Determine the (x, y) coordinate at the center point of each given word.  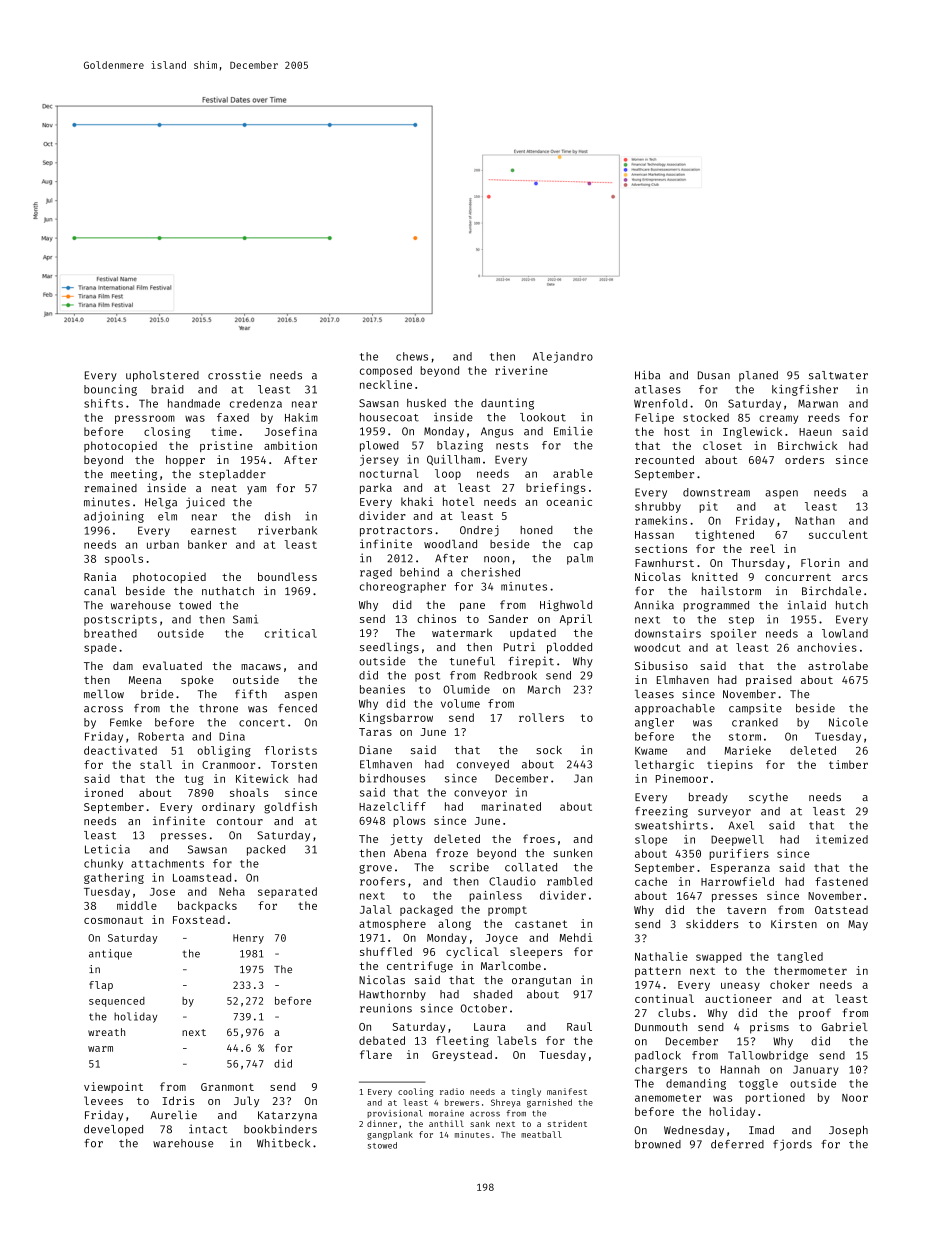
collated (531, 867)
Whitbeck (283, 1143)
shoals (249, 792)
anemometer (668, 1098)
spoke (197, 681)
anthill (446, 1123)
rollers (541, 717)
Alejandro (563, 357)
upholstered (162, 376)
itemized (842, 839)
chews (412, 356)
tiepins (730, 765)
